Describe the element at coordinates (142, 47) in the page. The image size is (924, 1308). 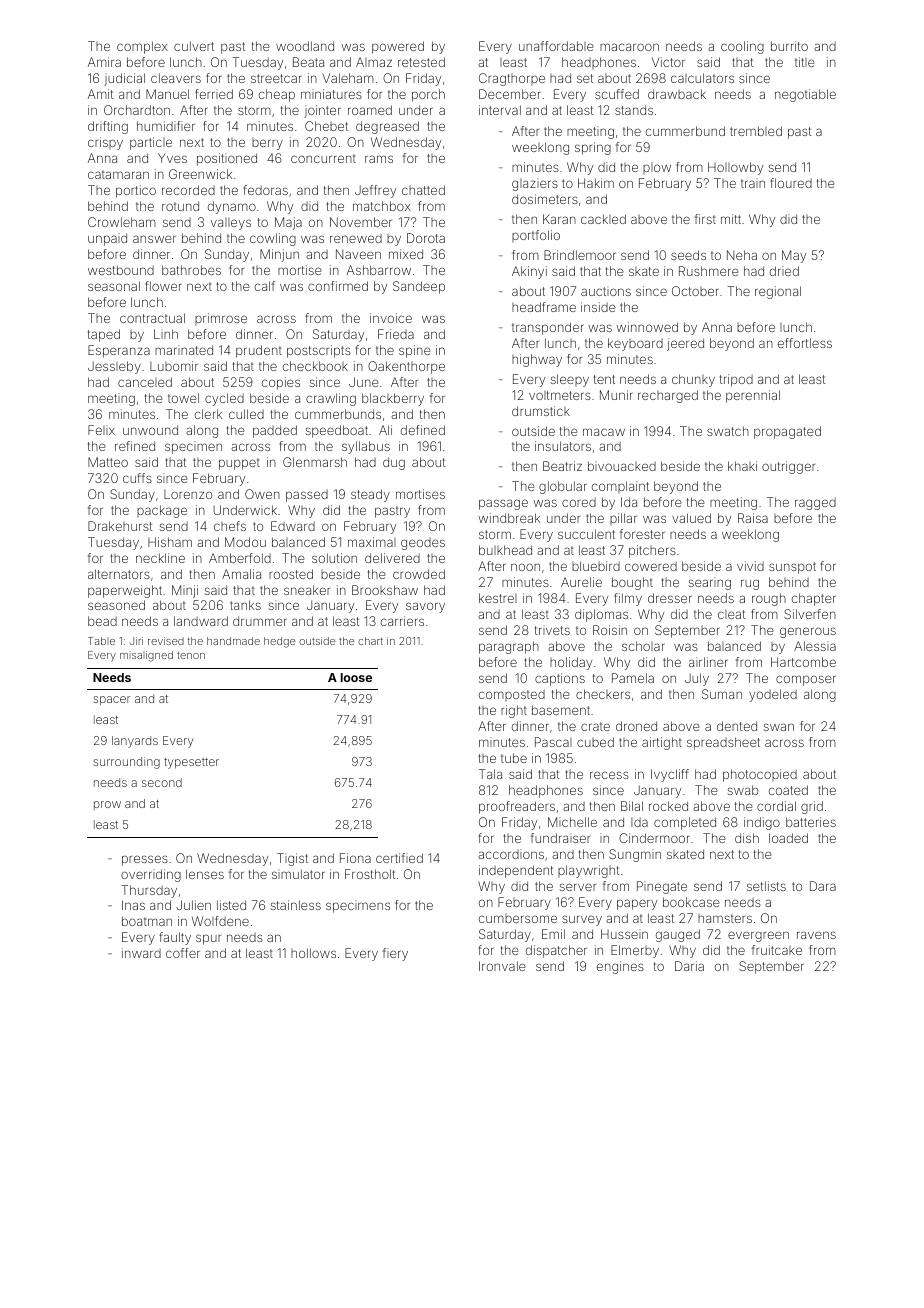
I see `complex` at that location.
